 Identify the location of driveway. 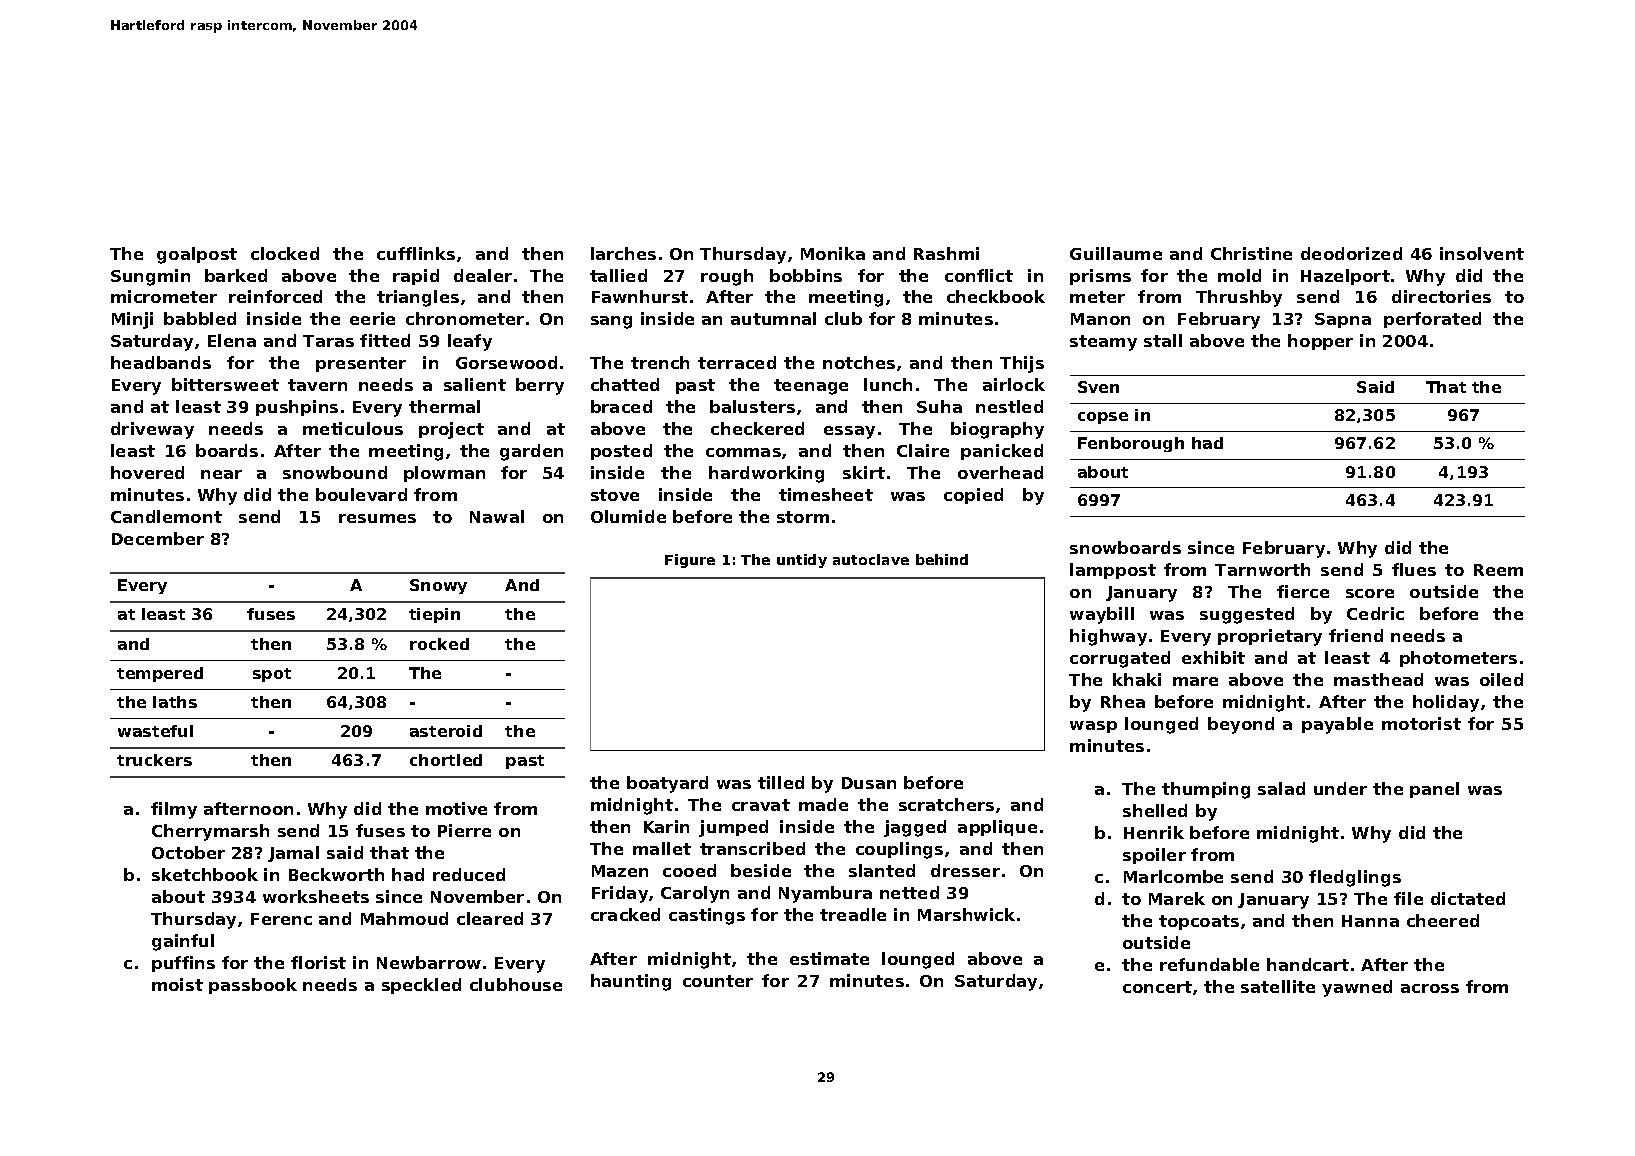
(152, 430).
